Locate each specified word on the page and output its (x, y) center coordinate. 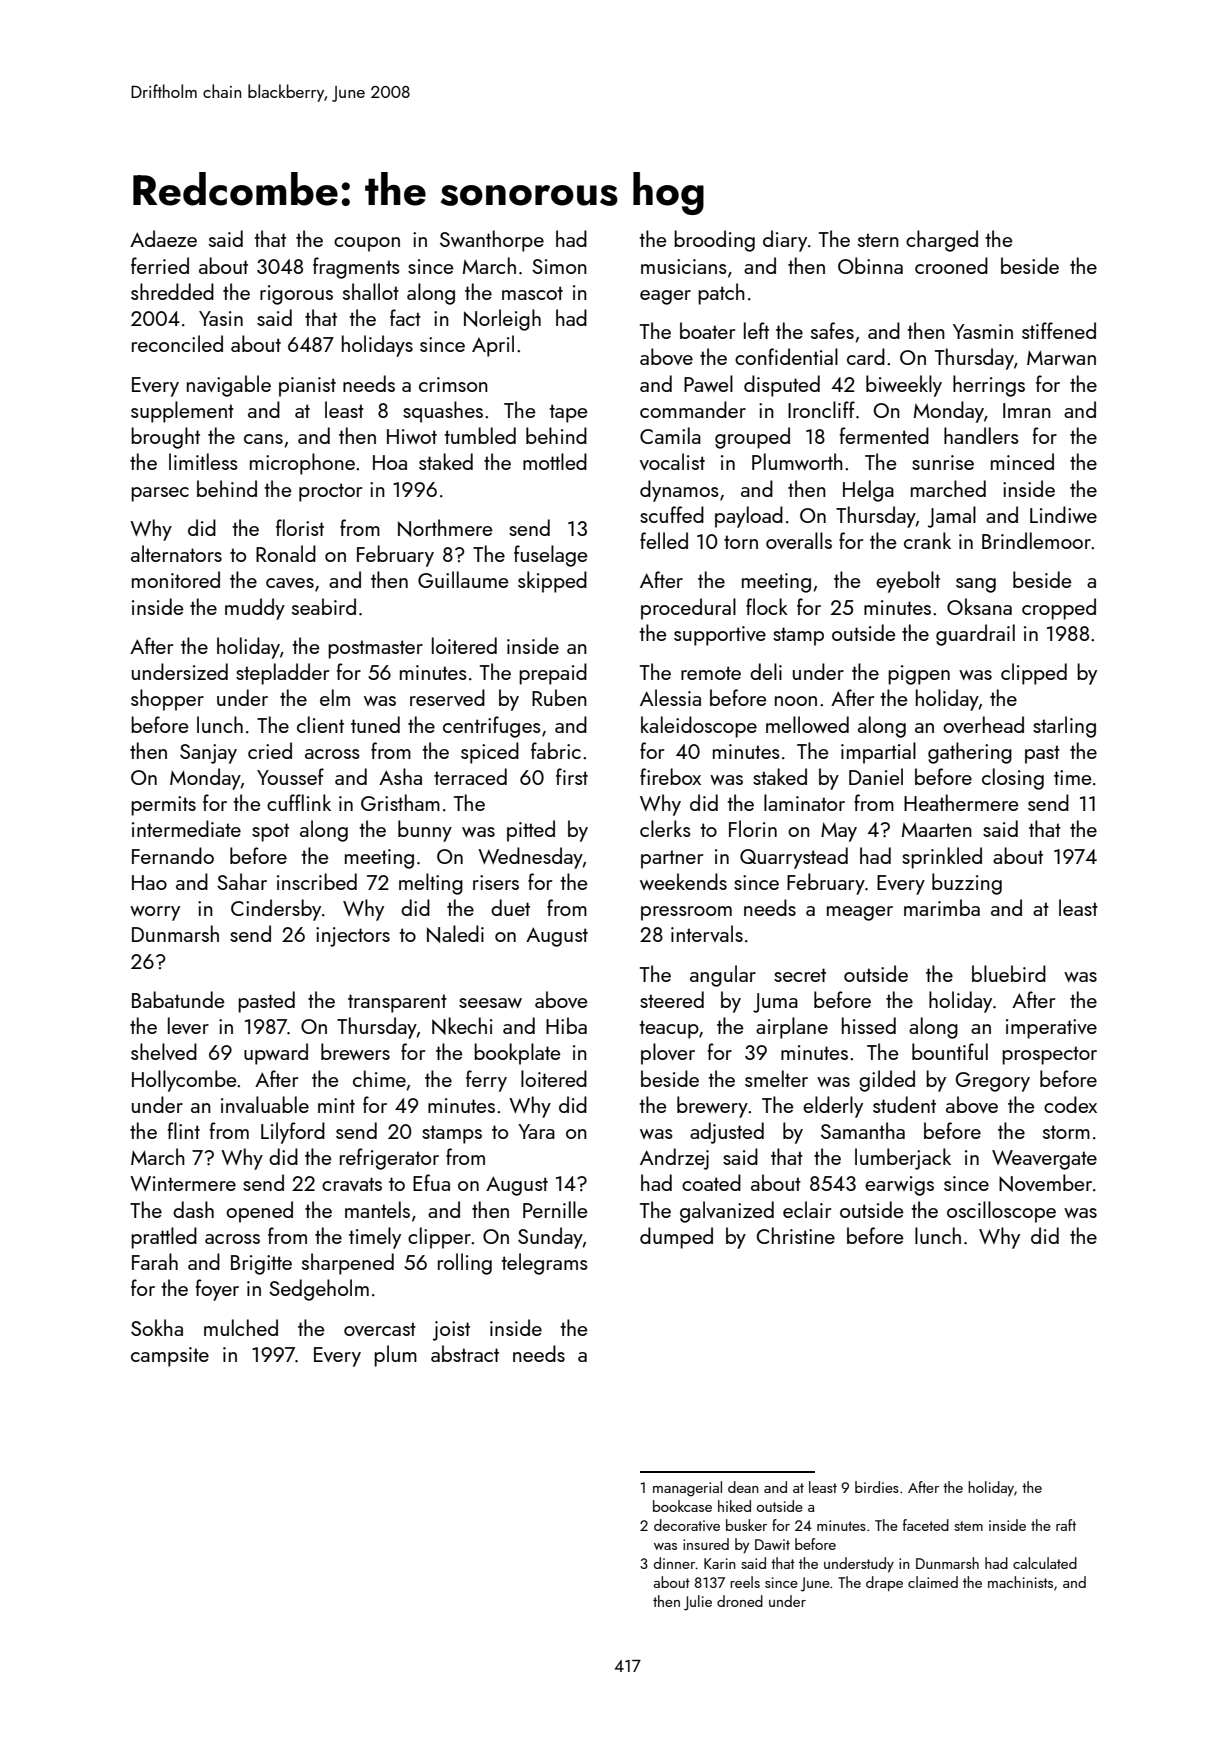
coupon (367, 244)
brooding (714, 241)
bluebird (1009, 973)
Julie (698, 1603)
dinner (674, 1563)
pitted (531, 831)
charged (942, 241)
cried (270, 750)
